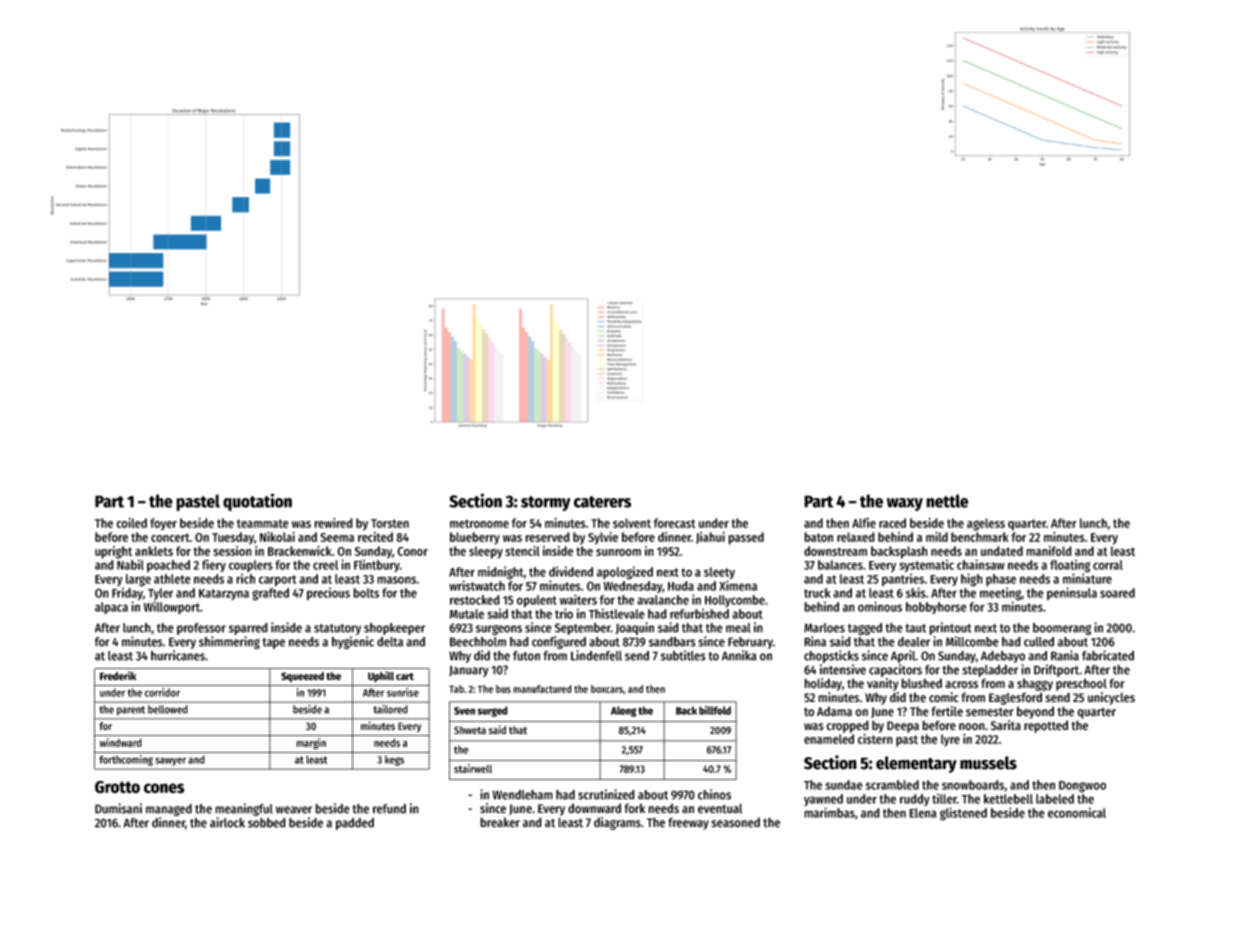  I want to click on Driftport, so click(1056, 670).
